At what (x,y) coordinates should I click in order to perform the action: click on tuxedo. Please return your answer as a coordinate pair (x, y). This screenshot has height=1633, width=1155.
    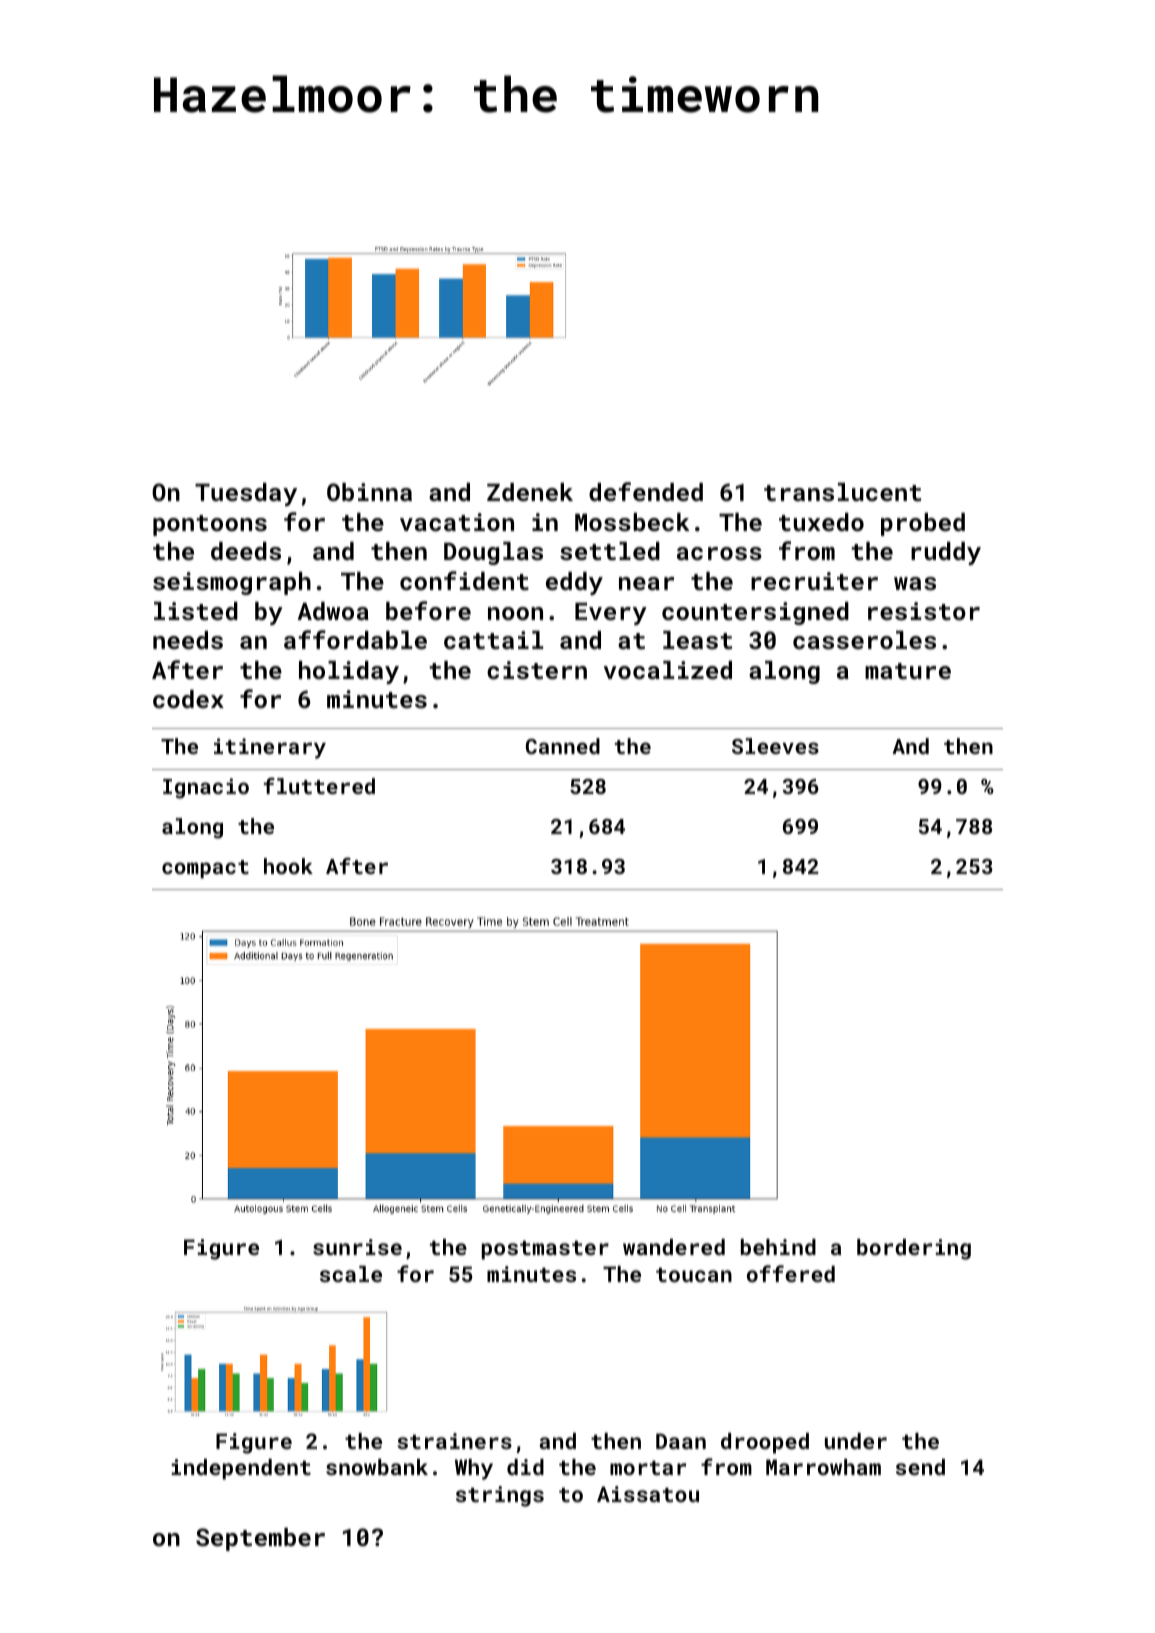
    Looking at the image, I should click on (821, 522).
